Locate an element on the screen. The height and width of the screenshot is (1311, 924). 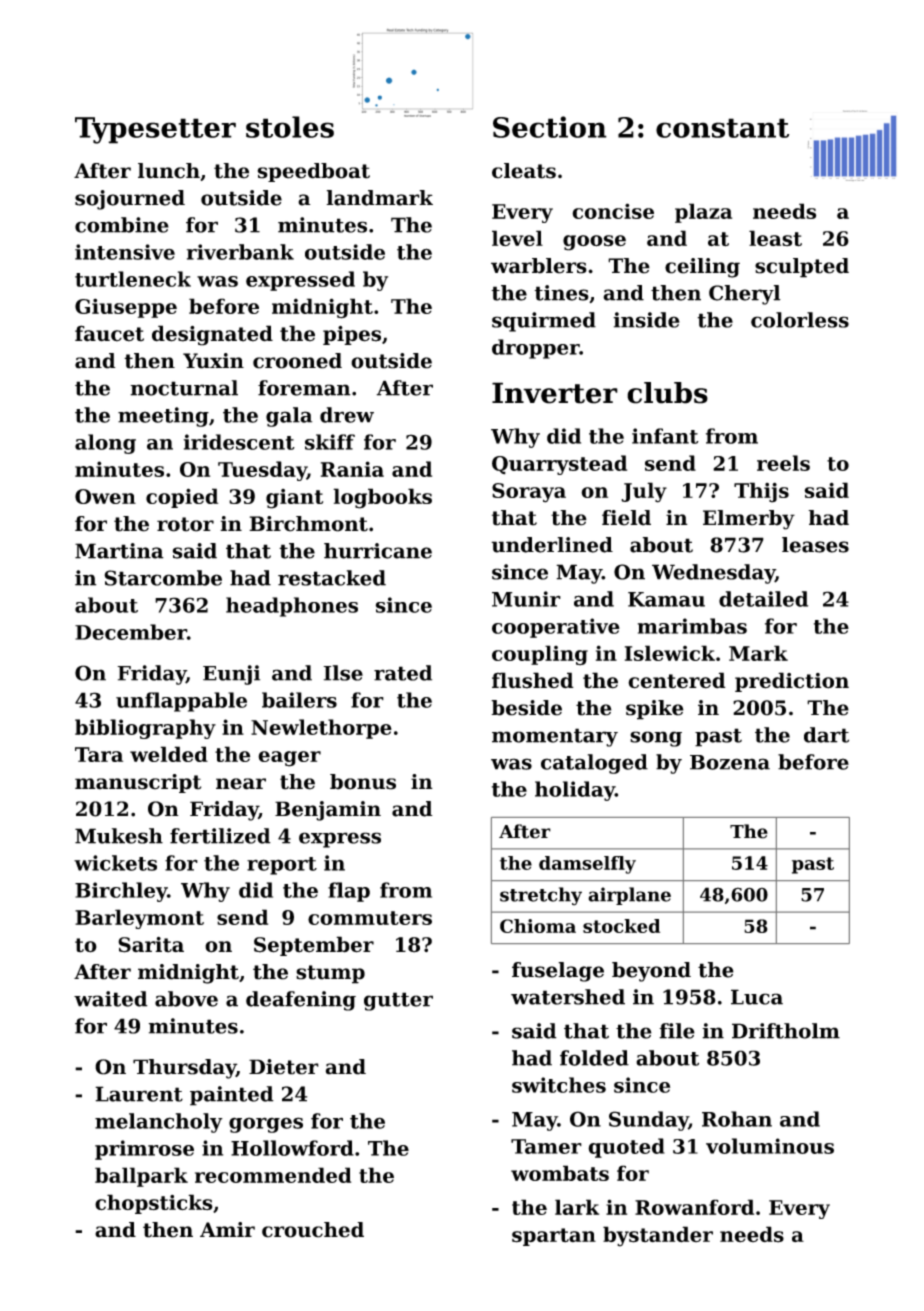
deafening is located at coordinates (301, 1001).
